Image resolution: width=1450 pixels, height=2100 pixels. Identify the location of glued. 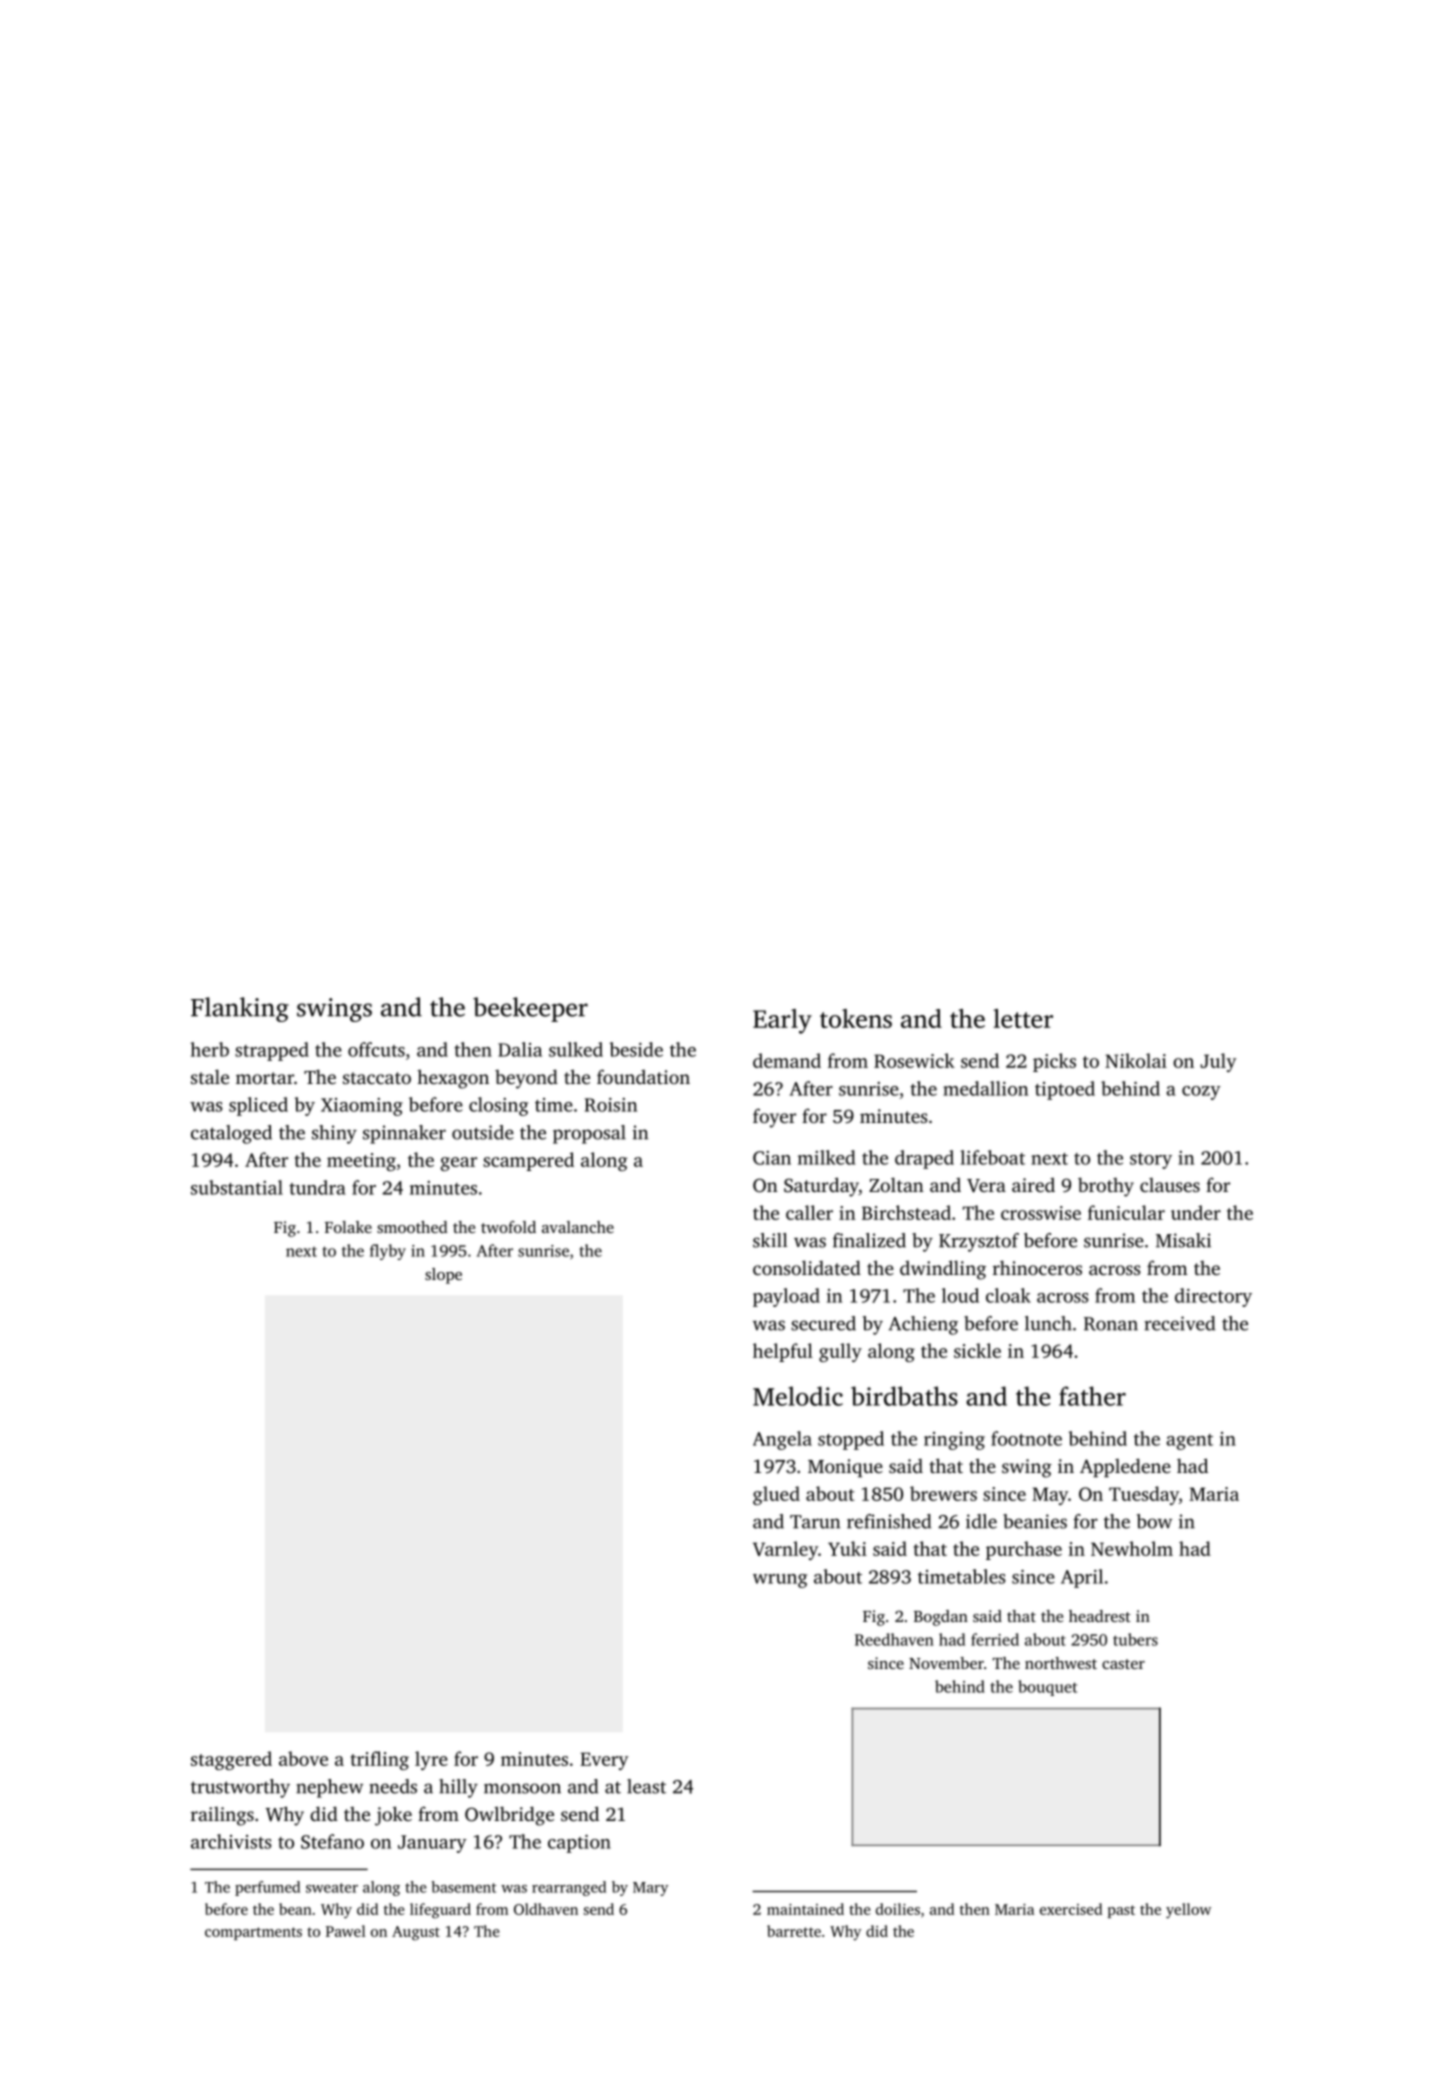
(776, 1495).
